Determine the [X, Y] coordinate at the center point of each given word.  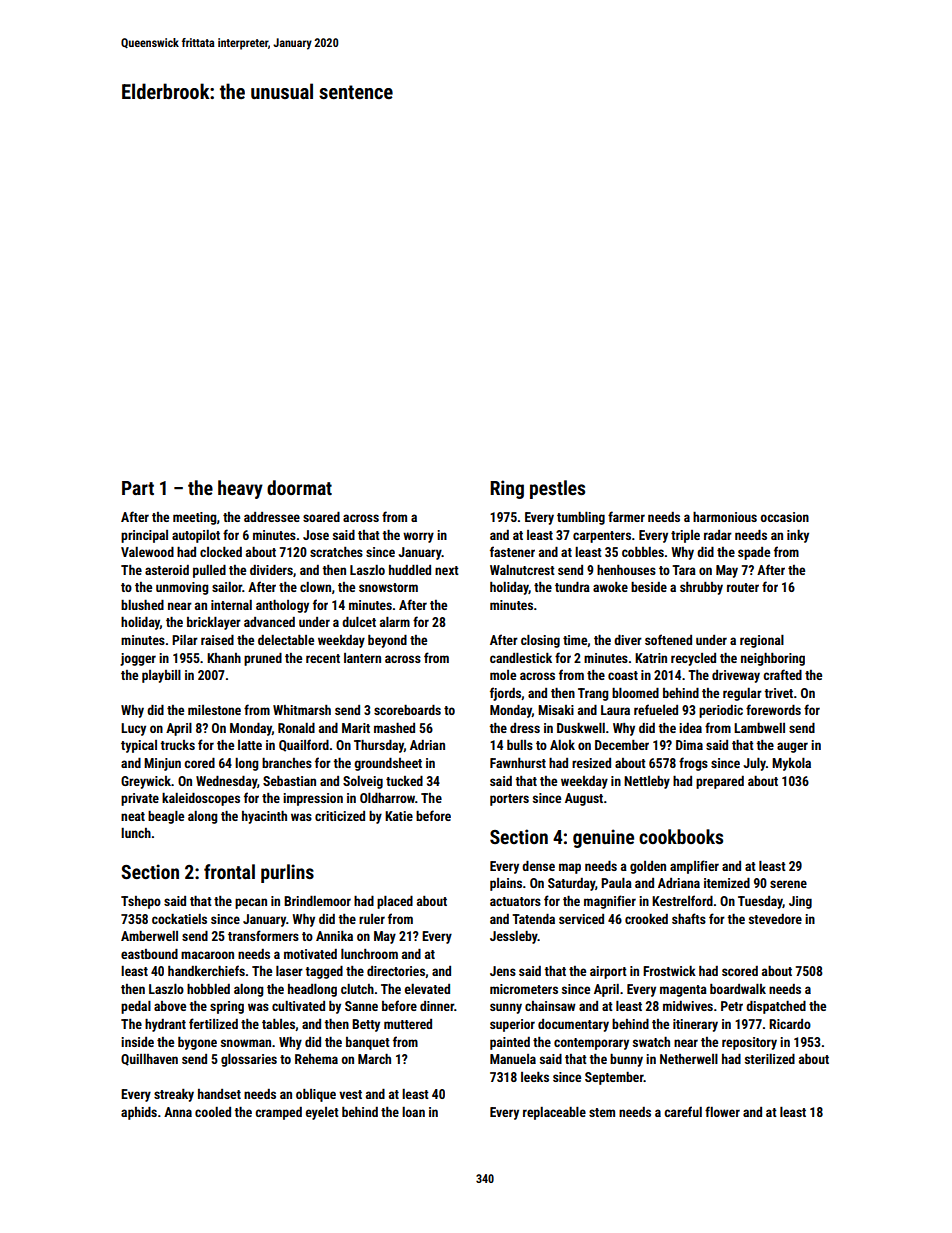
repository [749, 1043]
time [575, 640]
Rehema [316, 1059]
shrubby [701, 588]
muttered [408, 1024]
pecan [251, 903]
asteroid [167, 570]
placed [395, 902]
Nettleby [647, 782]
